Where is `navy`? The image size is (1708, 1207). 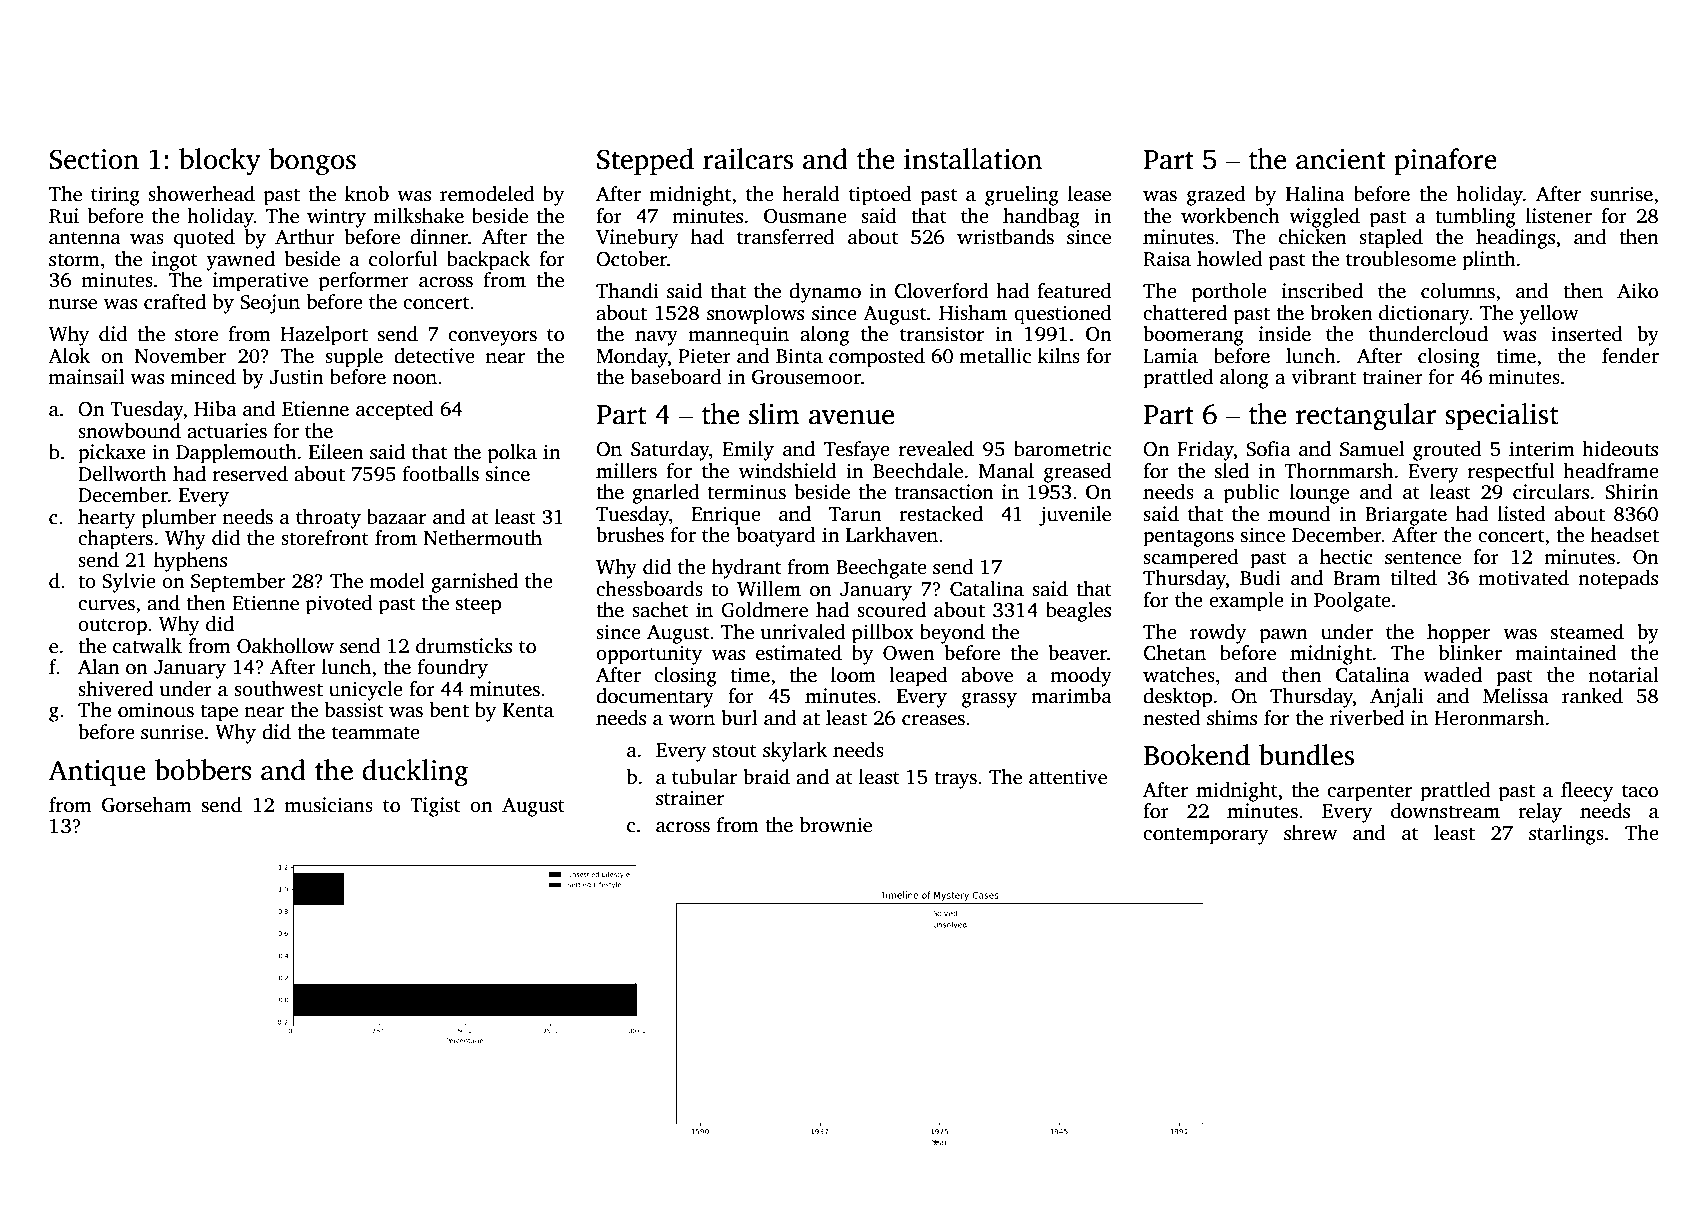
navy is located at coordinates (656, 338).
